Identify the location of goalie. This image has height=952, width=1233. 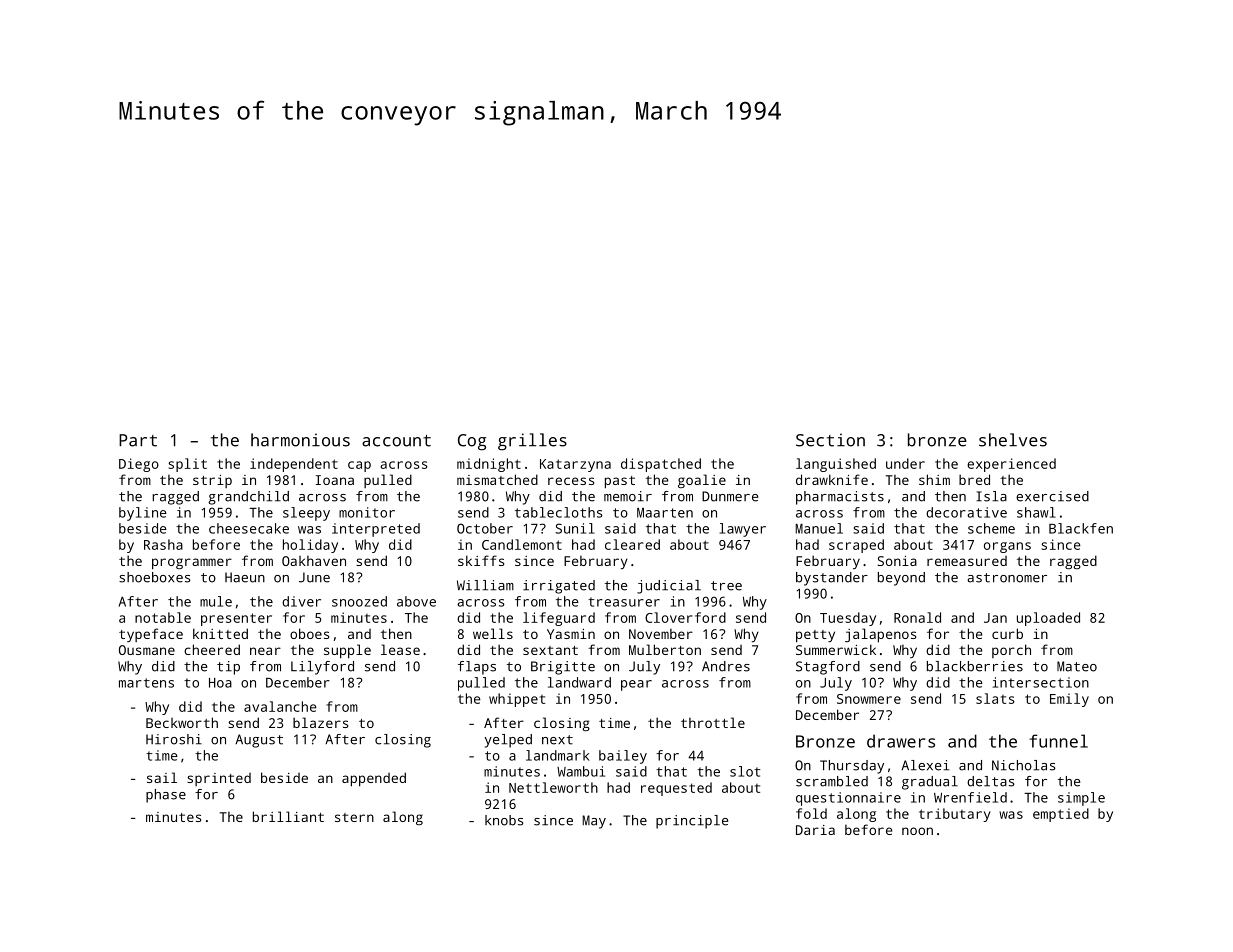
(702, 481).
